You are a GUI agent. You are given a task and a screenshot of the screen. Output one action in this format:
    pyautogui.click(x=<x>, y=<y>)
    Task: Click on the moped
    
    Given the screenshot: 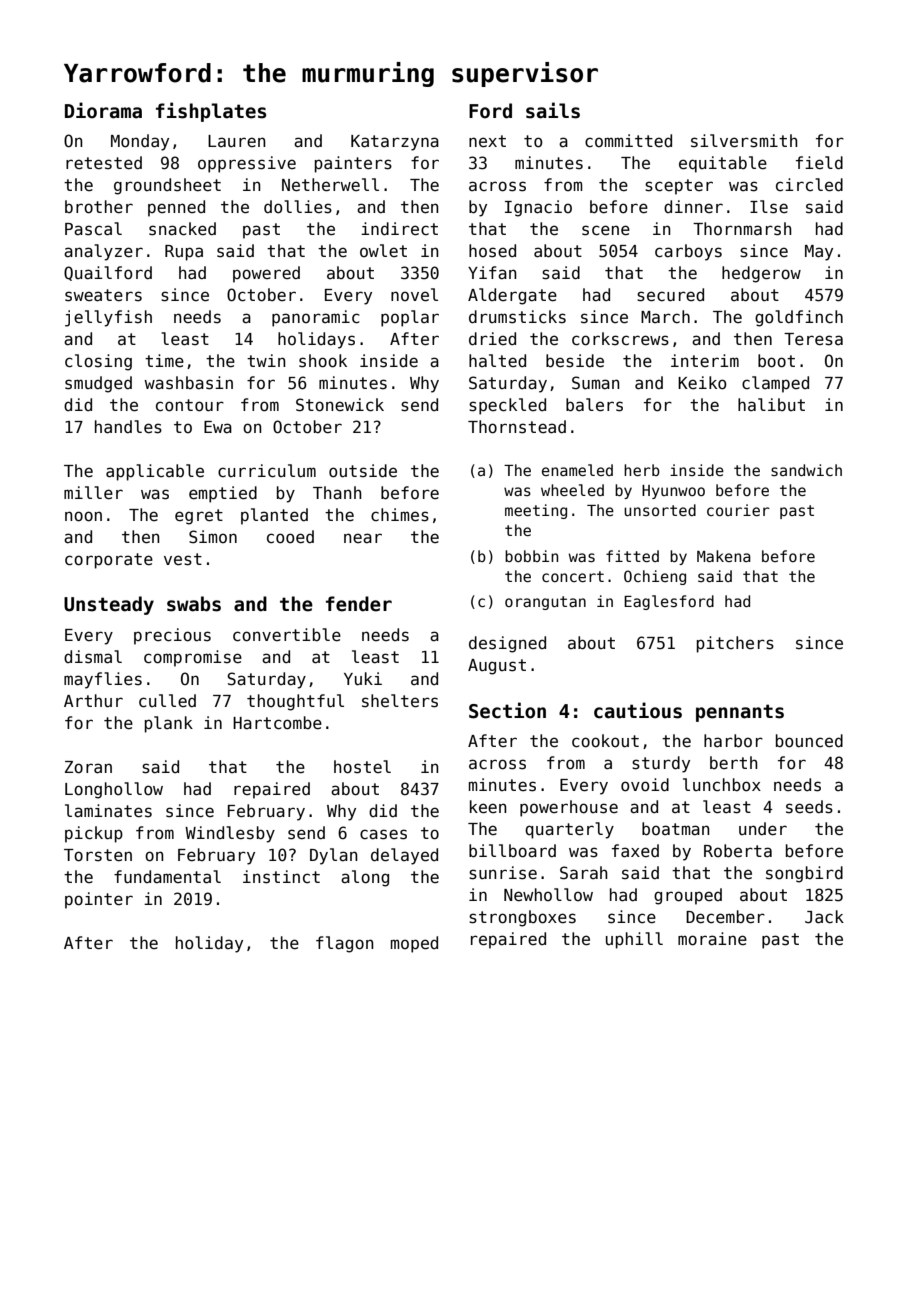 What is the action you would take?
    pyautogui.click(x=414, y=944)
